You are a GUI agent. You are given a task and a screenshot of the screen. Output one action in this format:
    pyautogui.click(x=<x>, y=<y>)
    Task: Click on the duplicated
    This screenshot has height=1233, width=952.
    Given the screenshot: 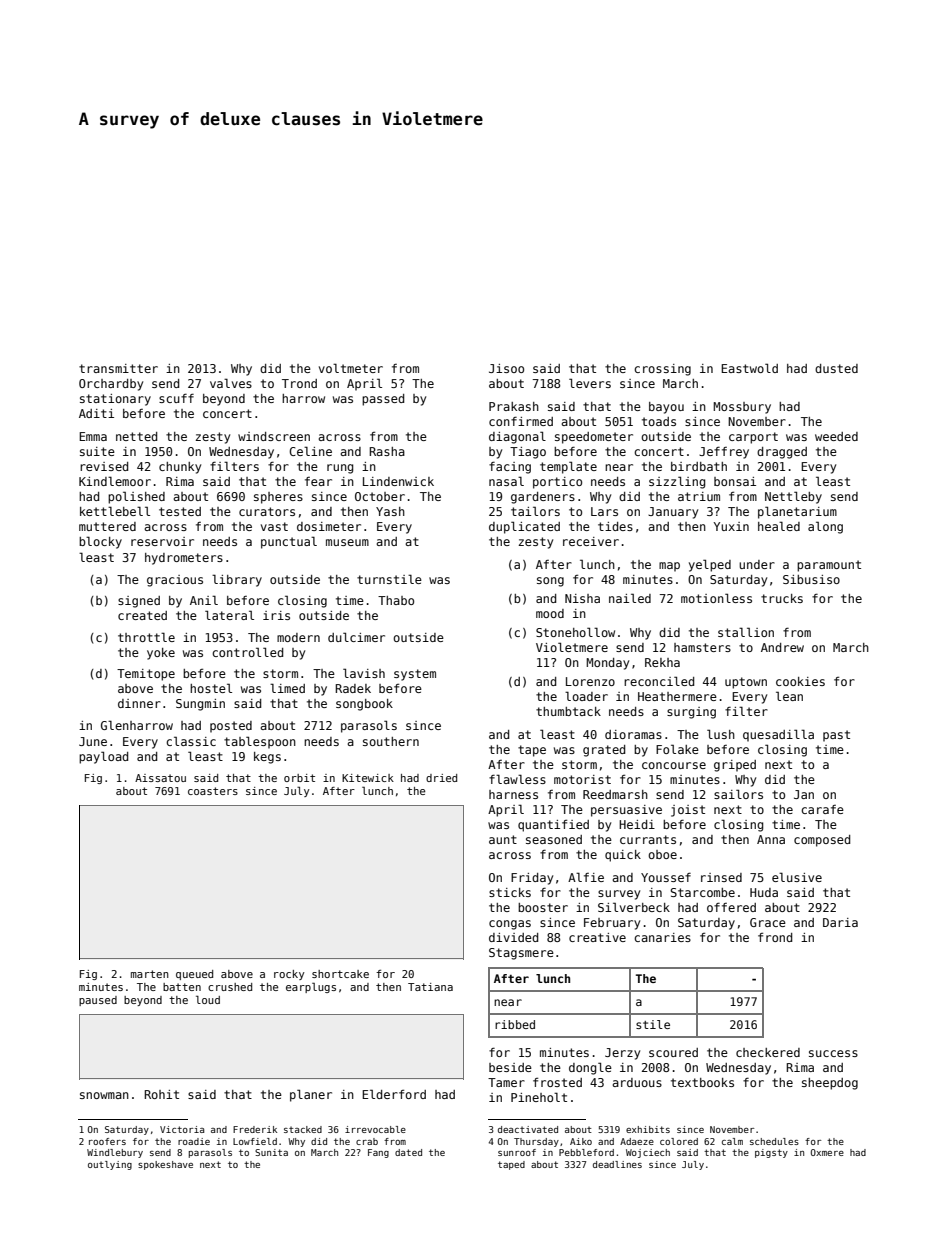 What is the action you would take?
    pyautogui.click(x=524, y=527)
